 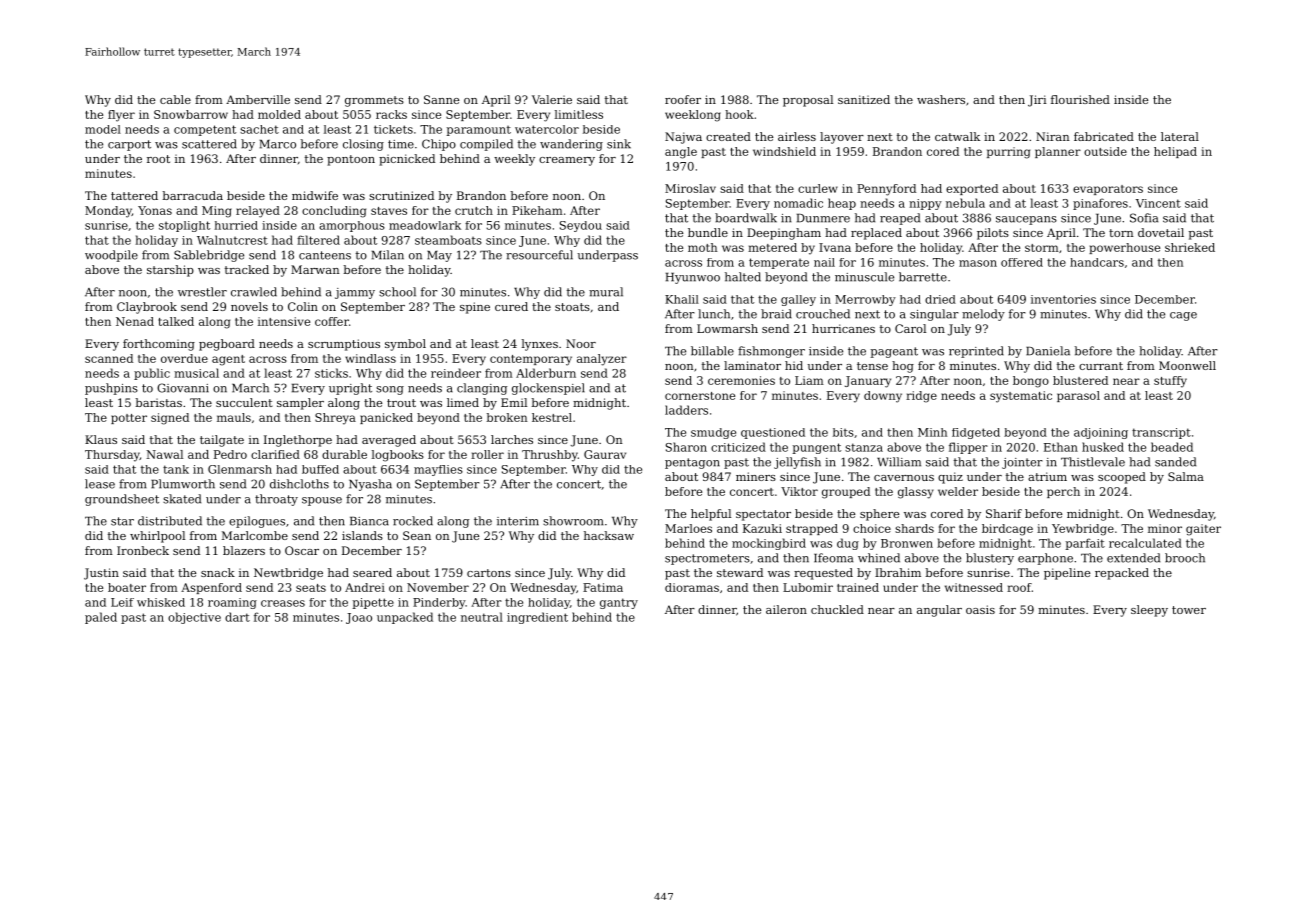 What do you see at coordinates (218, 572) in the screenshot?
I see `snack` at bounding box center [218, 572].
